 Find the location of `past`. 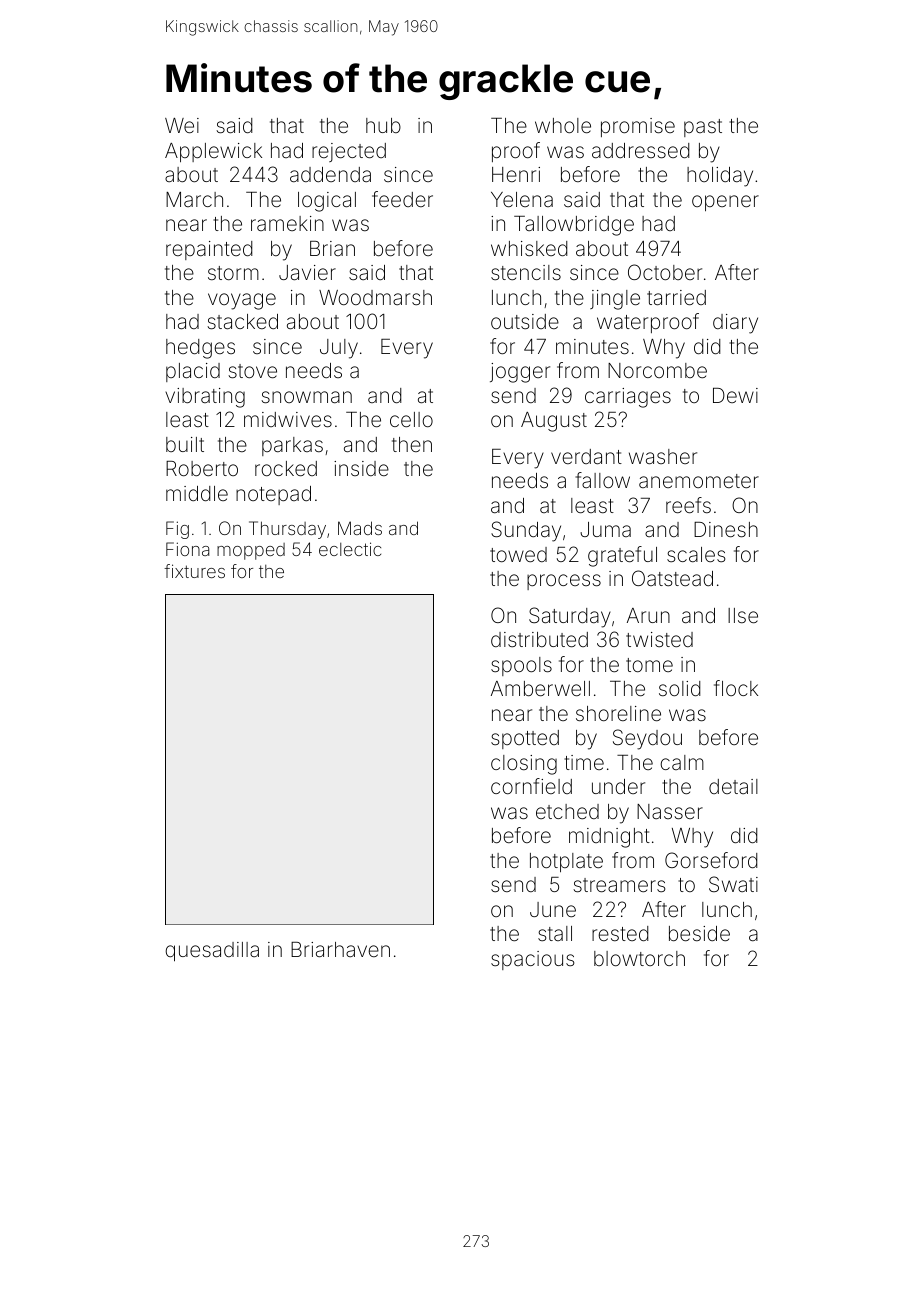

past is located at coordinates (703, 128).
